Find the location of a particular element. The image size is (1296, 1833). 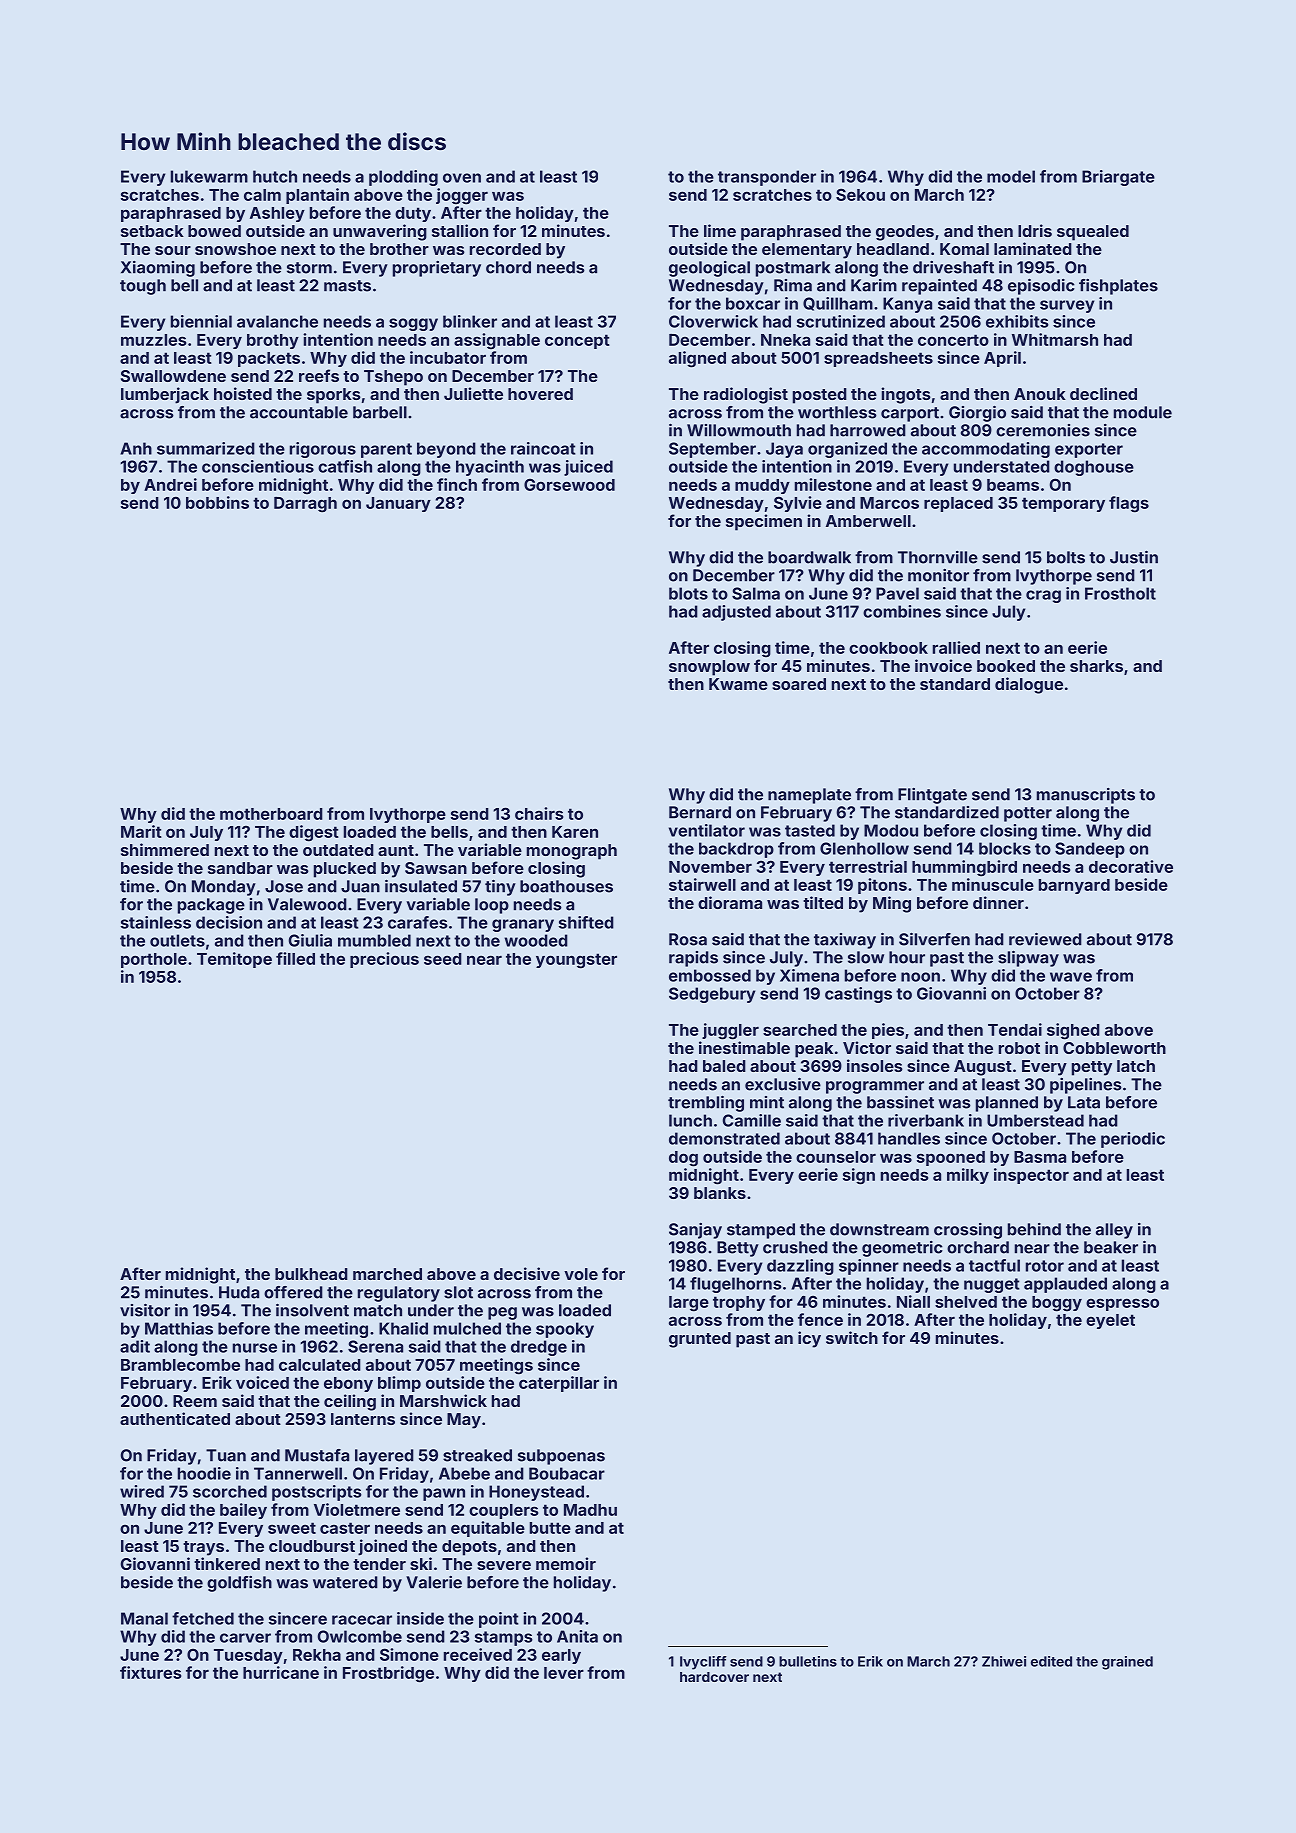

fixtures is located at coordinates (150, 1672).
